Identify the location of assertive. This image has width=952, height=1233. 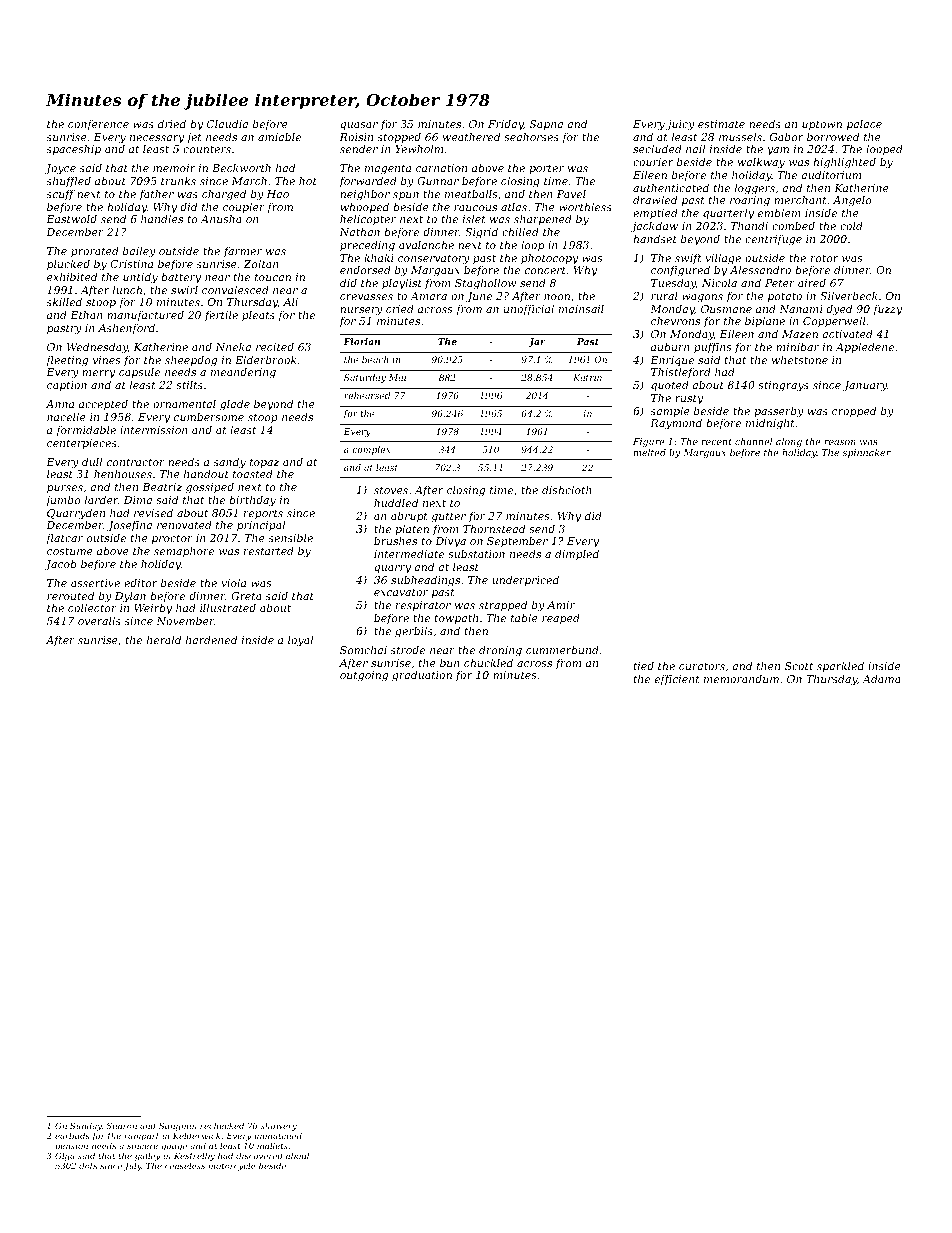
(95, 583).
